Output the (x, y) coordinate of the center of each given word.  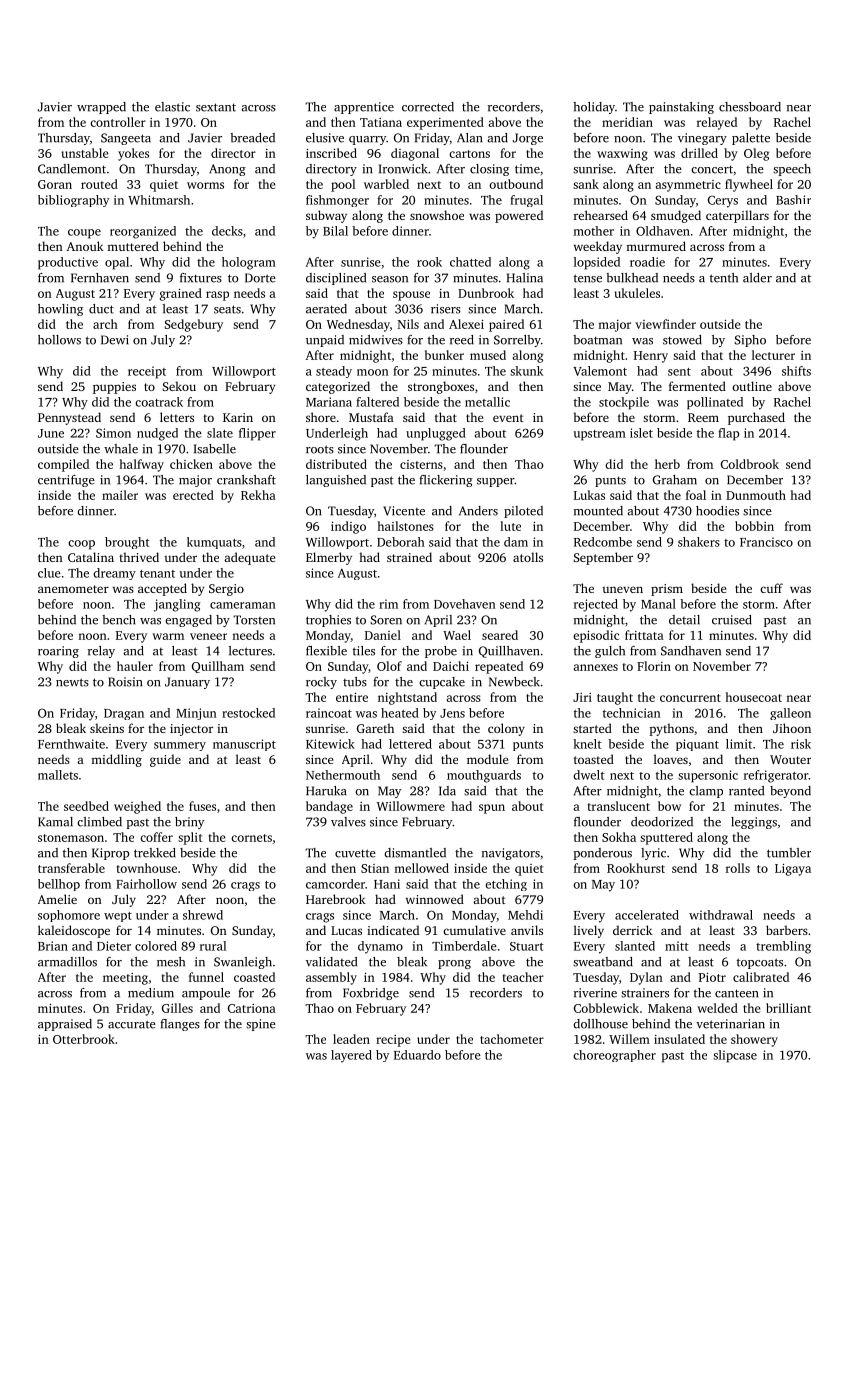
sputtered (666, 838)
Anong (227, 170)
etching (506, 885)
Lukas (589, 495)
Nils (408, 324)
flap (728, 434)
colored (156, 946)
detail (684, 620)
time (527, 169)
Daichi (451, 666)
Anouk (84, 246)
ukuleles (637, 293)
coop (81, 545)
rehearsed (601, 215)
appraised (65, 1025)
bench (118, 620)
